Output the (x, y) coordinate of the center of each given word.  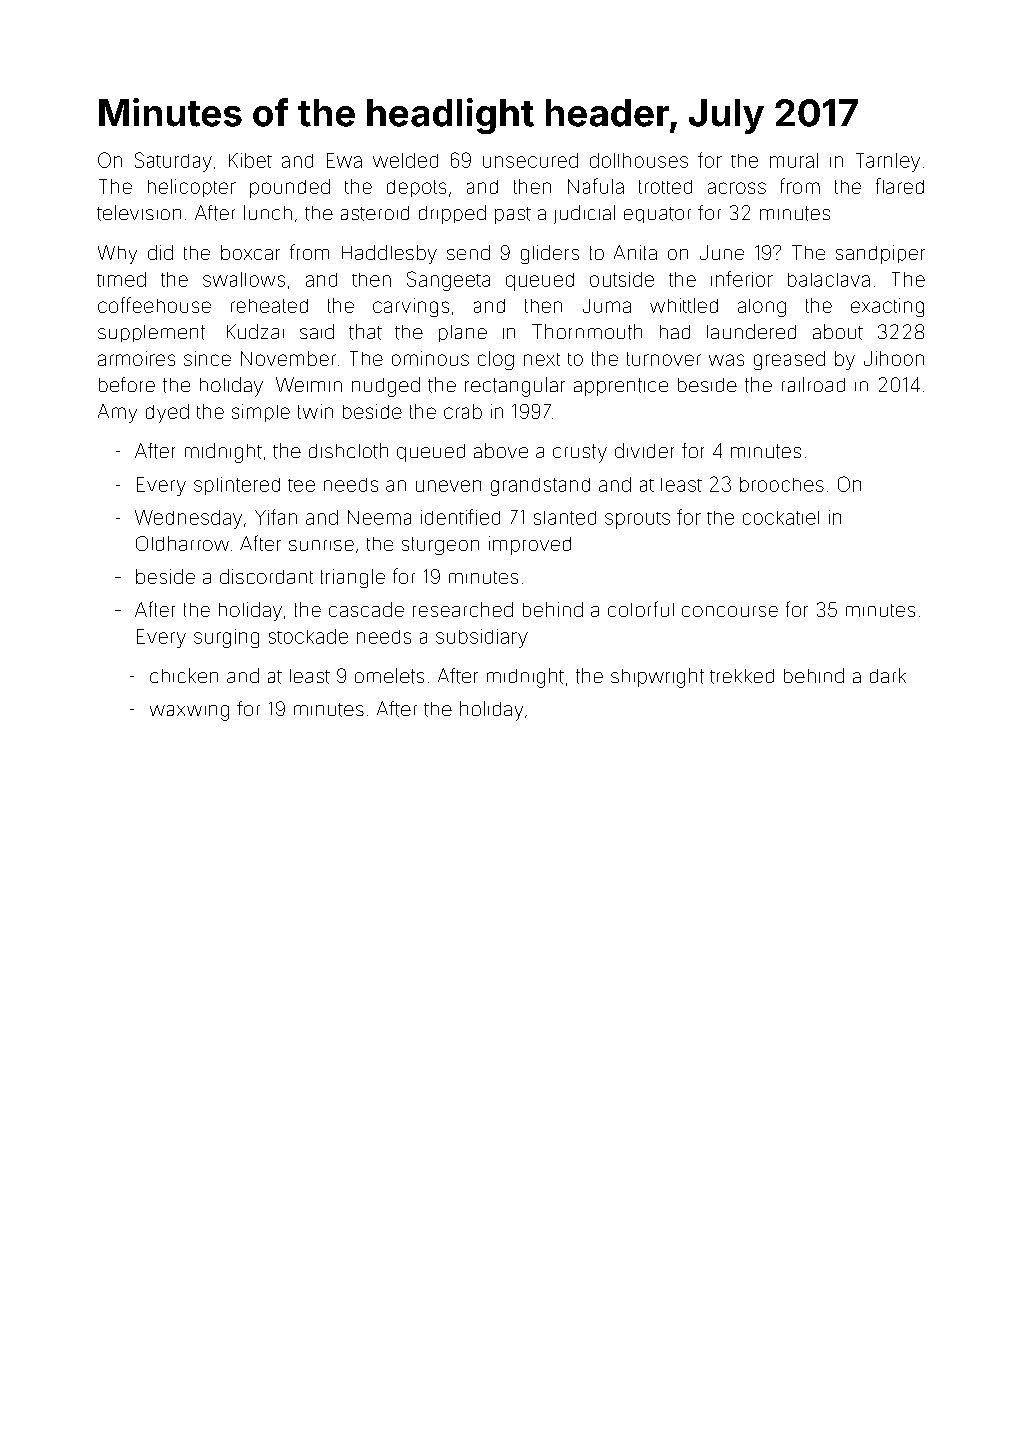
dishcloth (348, 451)
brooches (782, 484)
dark (888, 675)
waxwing (189, 713)
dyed (167, 413)
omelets (389, 676)
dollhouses (639, 160)
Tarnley (888, 162)
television (139, 213)
